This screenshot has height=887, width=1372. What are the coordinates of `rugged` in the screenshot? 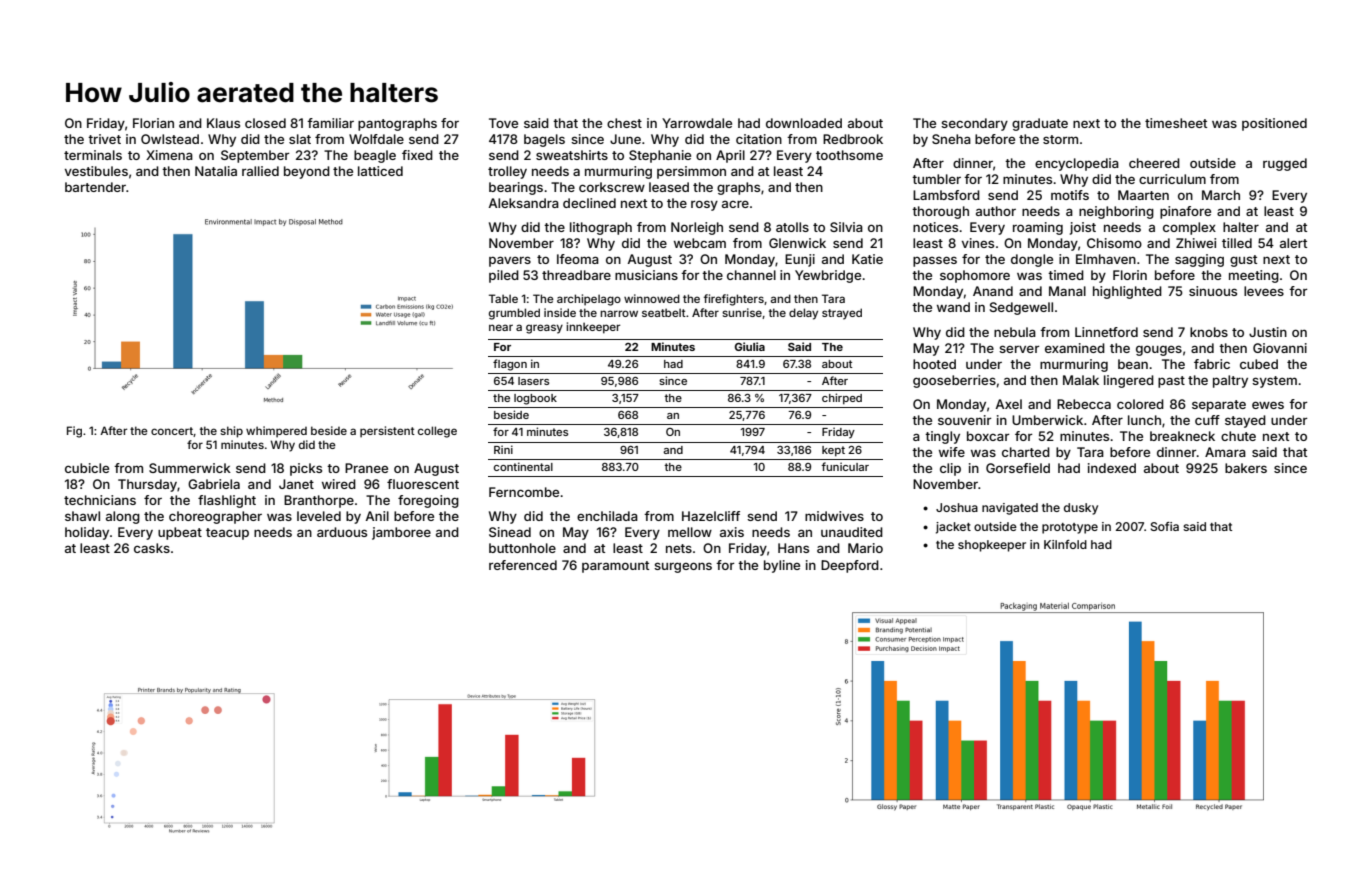 It's located at (1285, 164).
